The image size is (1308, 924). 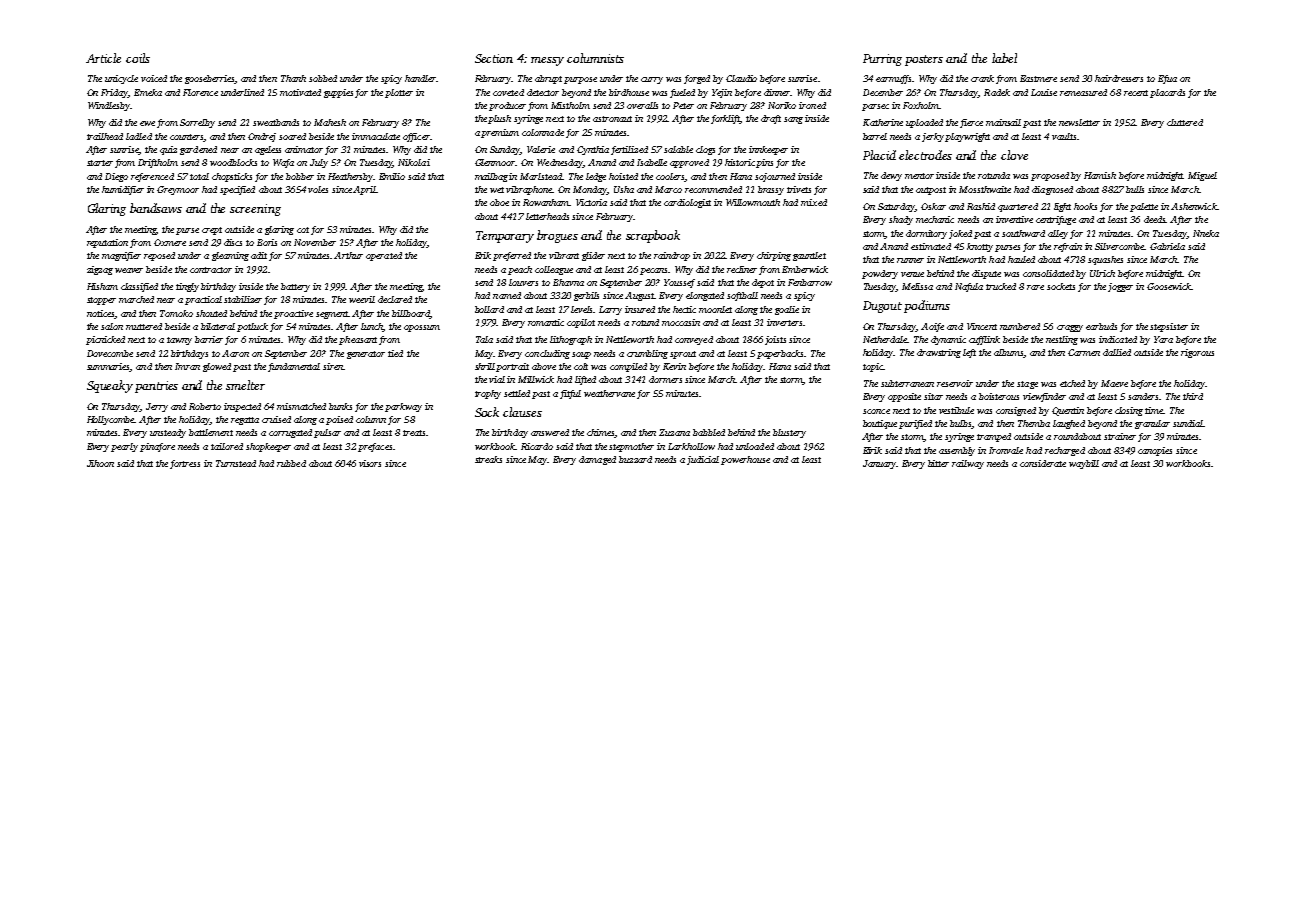 What do you see at coordinates (370, 463) in the screenshot?
I see `visors` at bounding box center [370, 463].
